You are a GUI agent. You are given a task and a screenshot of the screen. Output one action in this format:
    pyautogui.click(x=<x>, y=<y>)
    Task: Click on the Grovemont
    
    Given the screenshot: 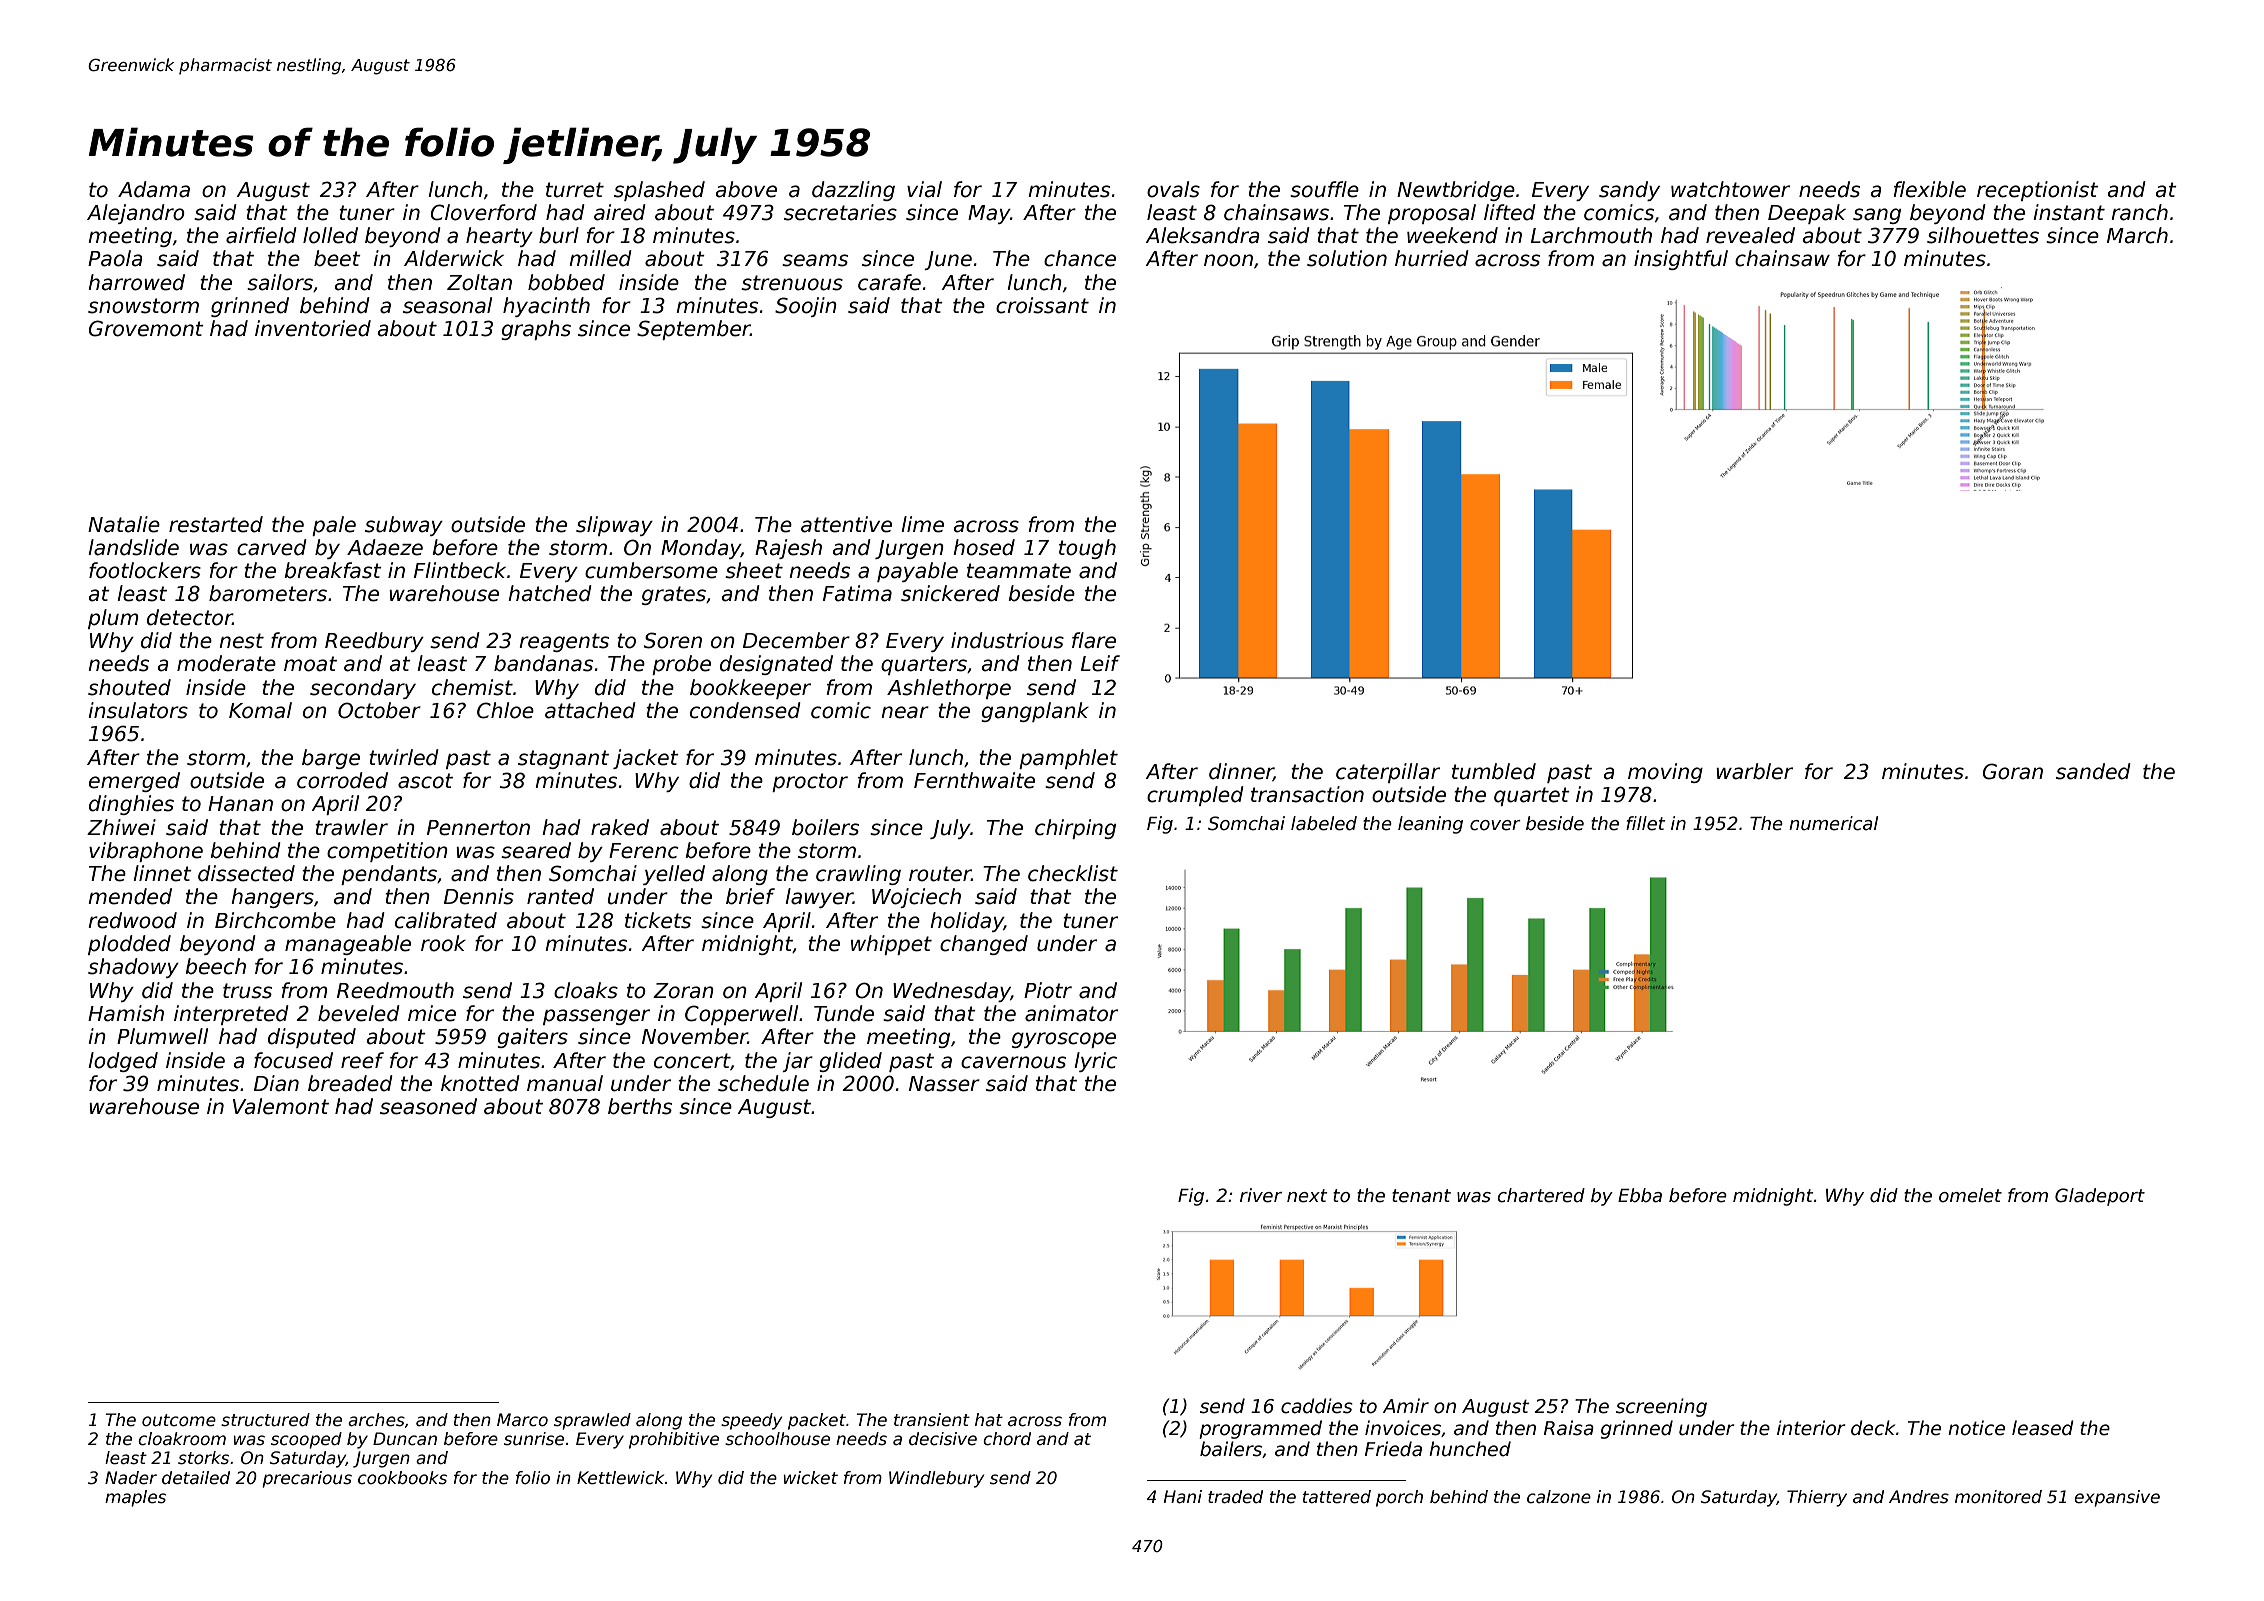 What is the action you would take?
    pyautogui.click(x=146, y=328)
